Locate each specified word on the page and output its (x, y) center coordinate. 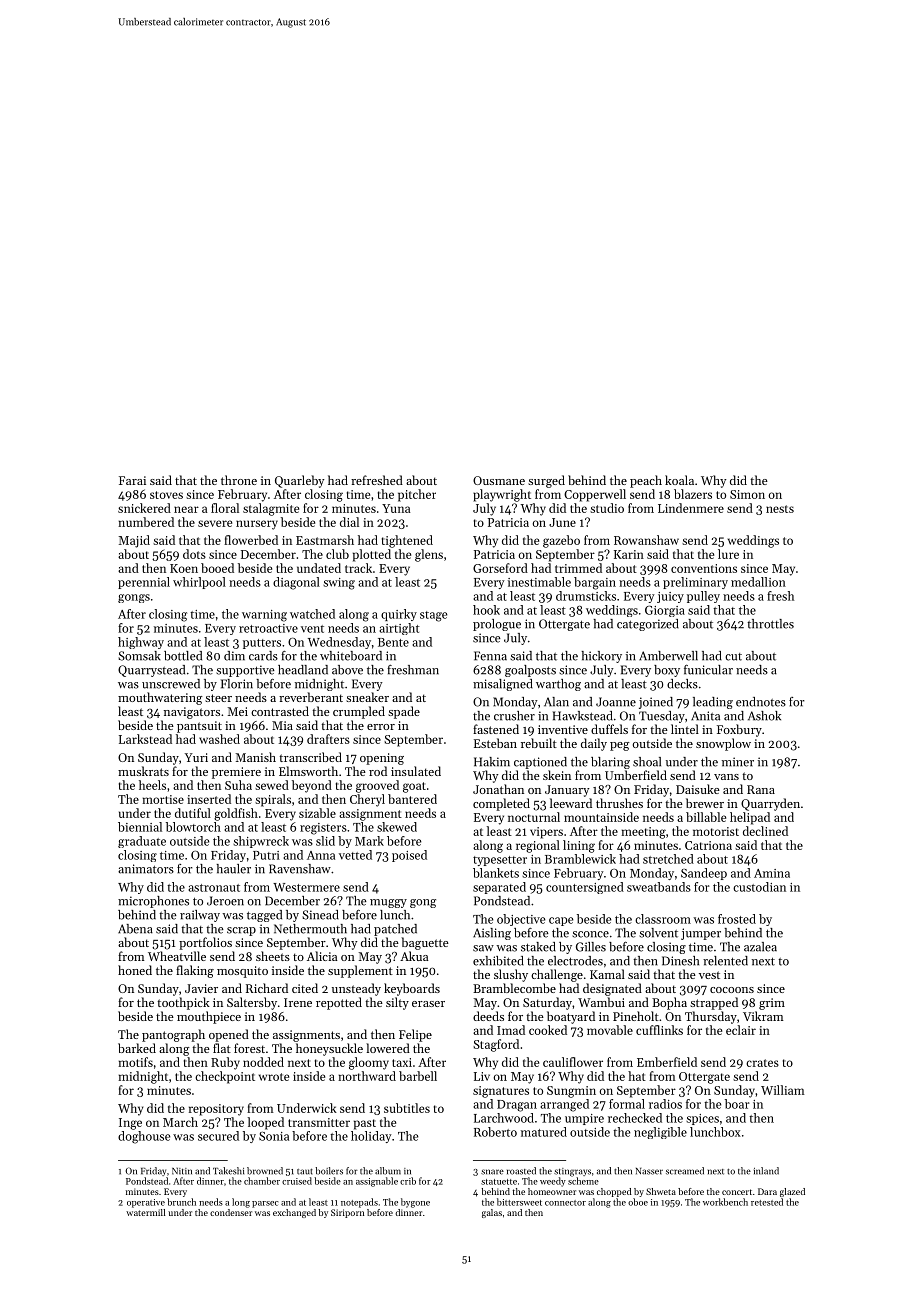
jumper (701, 934)
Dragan (517, 1106)
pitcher (417, 495)
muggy (388, 903)
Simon (747, 494)
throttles (770, 624)
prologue (497, 625)
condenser (231, 1212)
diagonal (296, 583)
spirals (273, 800)
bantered (412, 799)
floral (225, 508)
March (180, 1122)
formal (627, 1104)
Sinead (320, 915)
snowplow (723, 744)
